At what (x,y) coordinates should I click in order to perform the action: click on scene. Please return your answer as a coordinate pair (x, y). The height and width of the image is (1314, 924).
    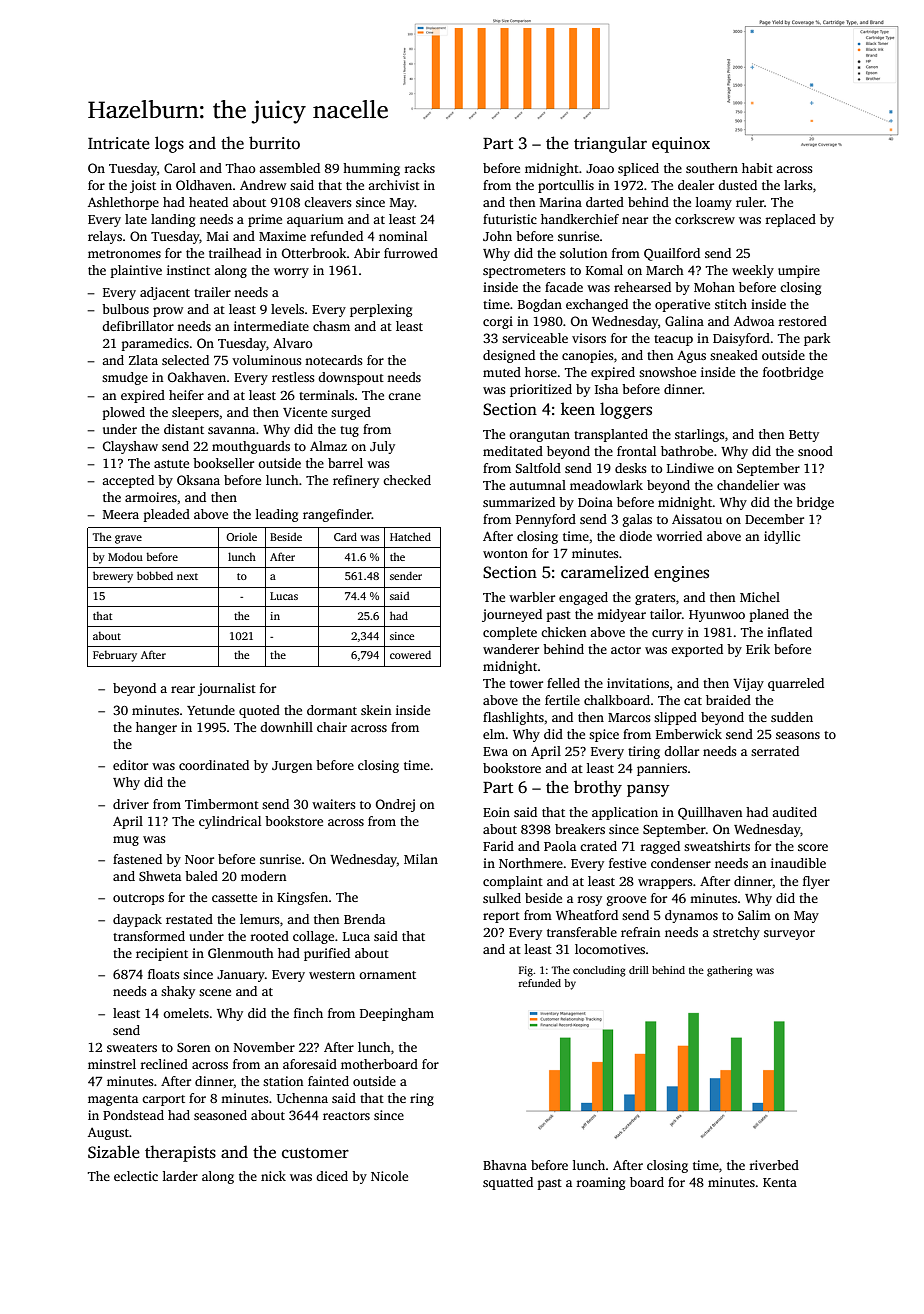
    Looking at the image, I should click on (215, 992).
